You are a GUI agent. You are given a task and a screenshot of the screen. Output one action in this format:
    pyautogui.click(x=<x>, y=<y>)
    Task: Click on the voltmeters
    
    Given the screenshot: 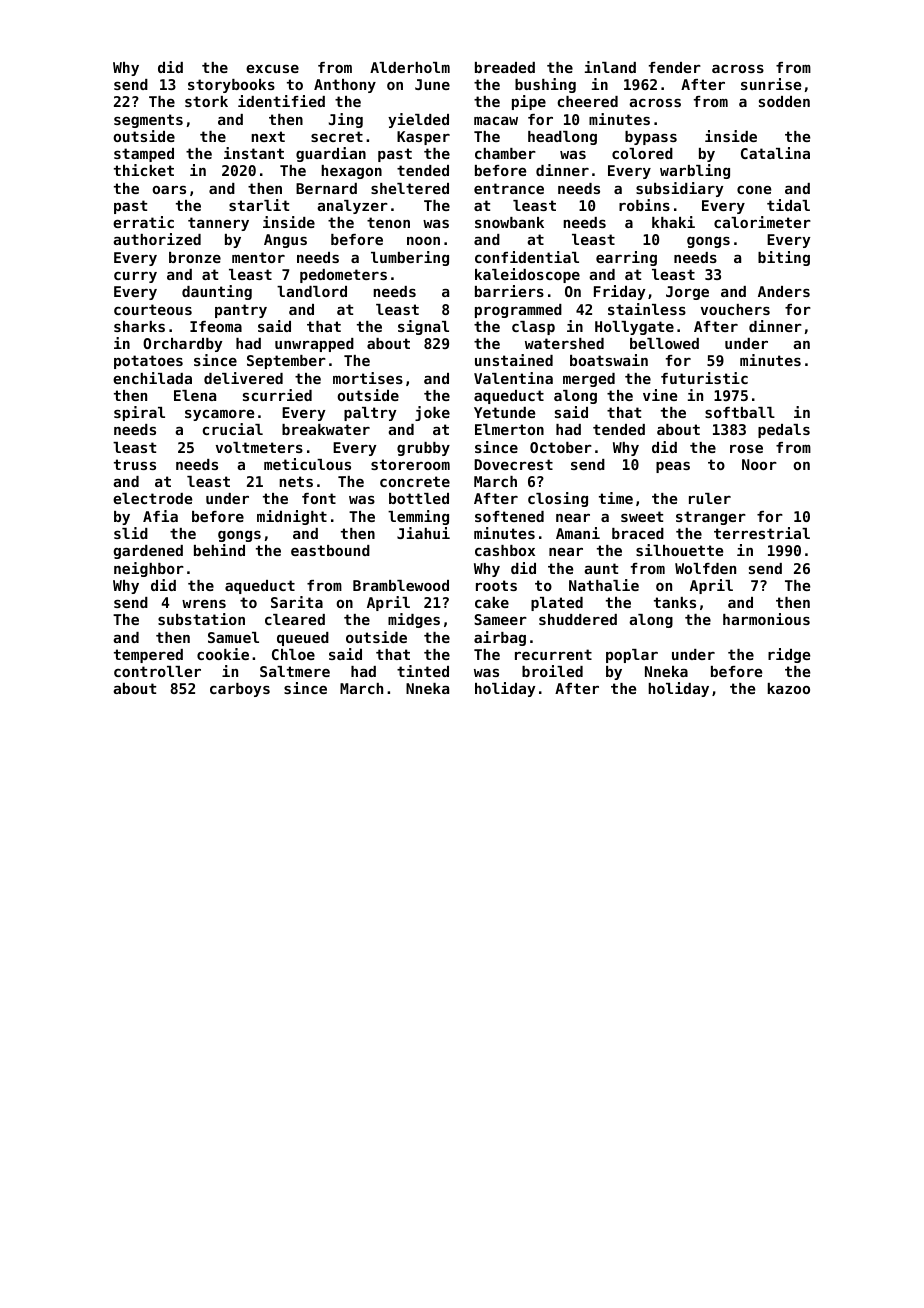 What is the action you would take?
    pyautogui.click(x=259, y=447)
